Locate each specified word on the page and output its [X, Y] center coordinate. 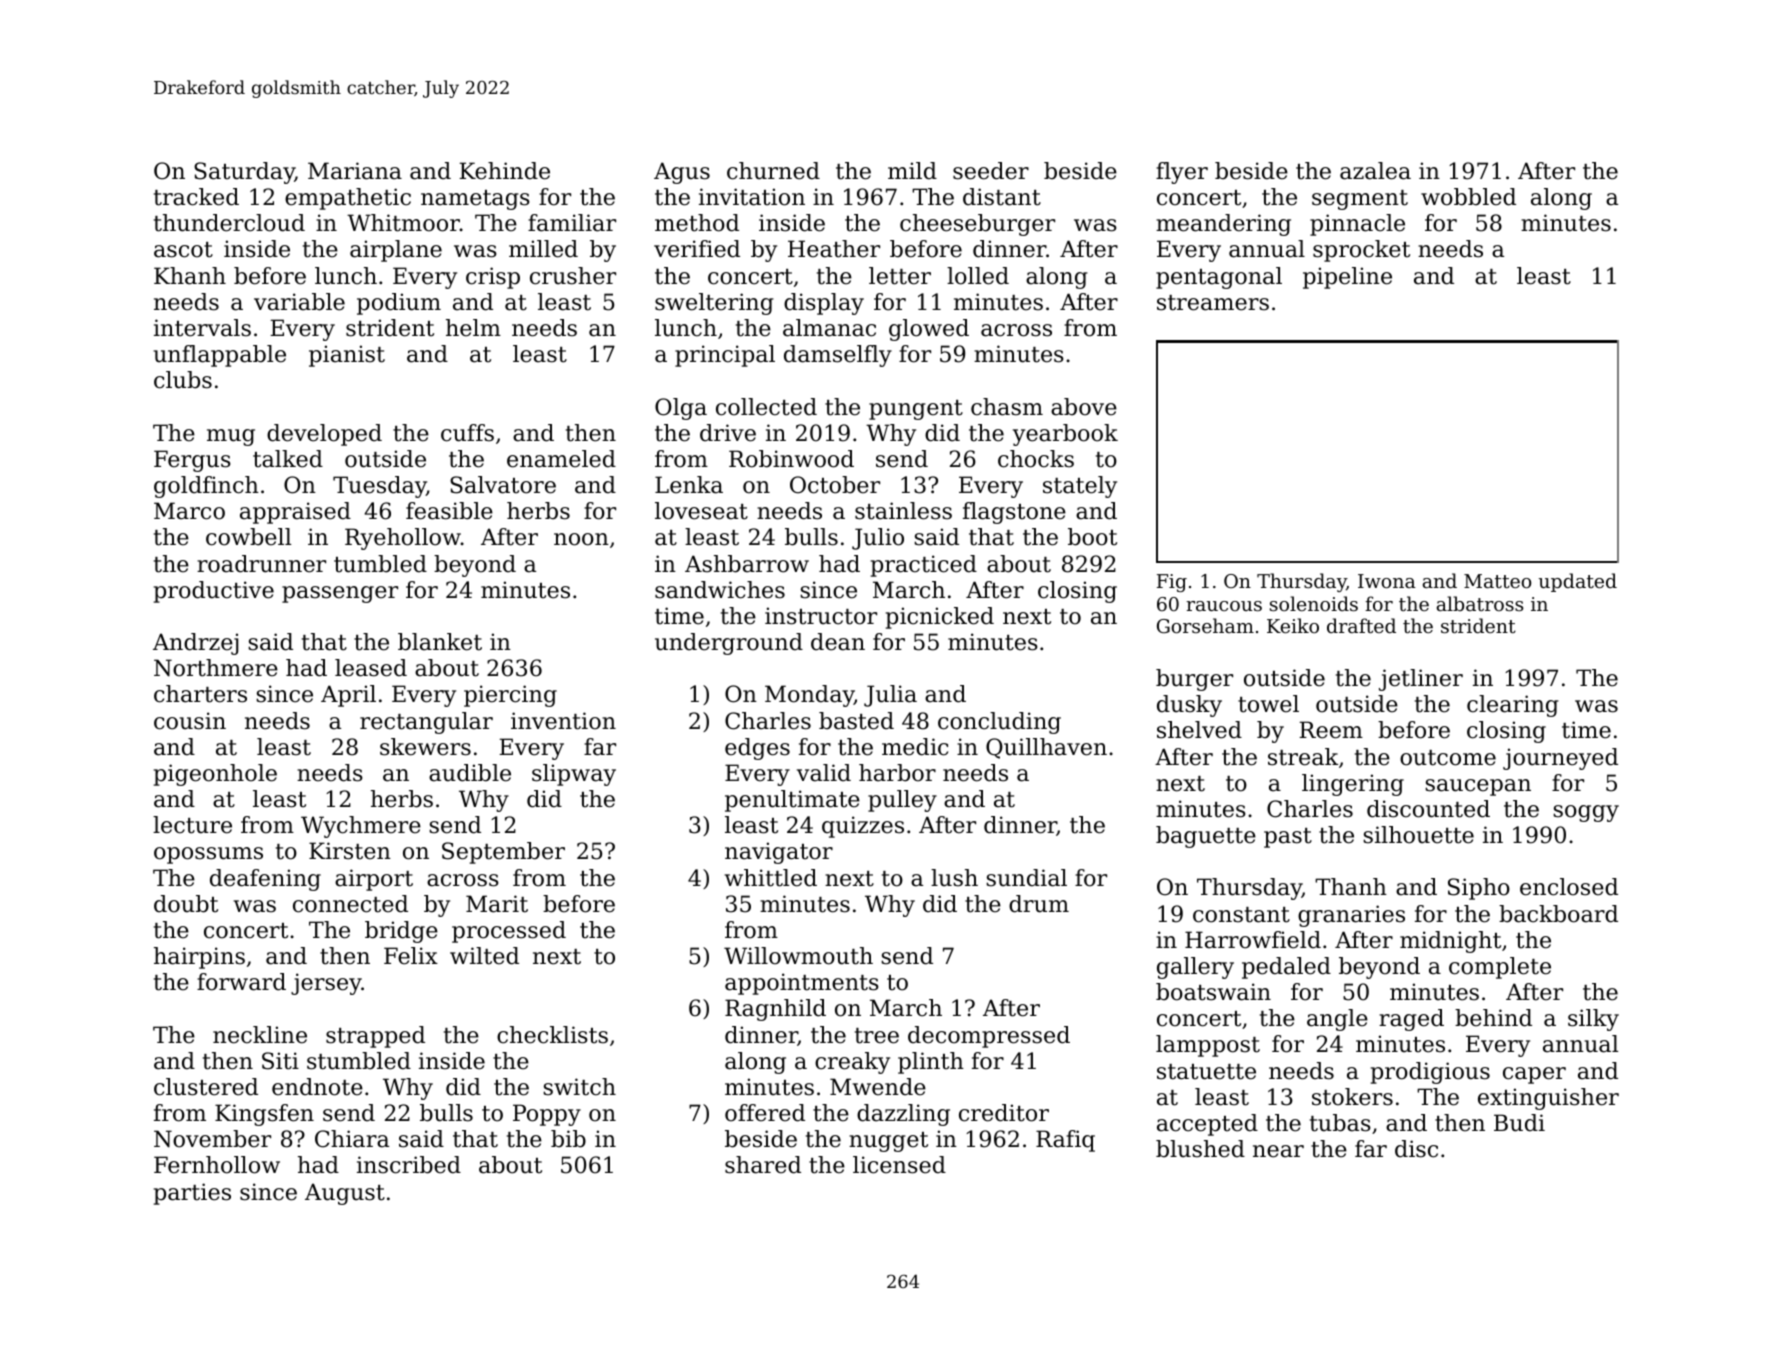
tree [877, 1036]
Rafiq [1065, 1141]
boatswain [1213, 992]
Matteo [1497, 581]
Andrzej [195, 644]
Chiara [352, 1139]
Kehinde [504, 171]
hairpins [199, 958]
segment [1360, 200]
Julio [878, 539]
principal [725, 356]
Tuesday [379, 487]
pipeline [1347, 278]
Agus [682, 173]
